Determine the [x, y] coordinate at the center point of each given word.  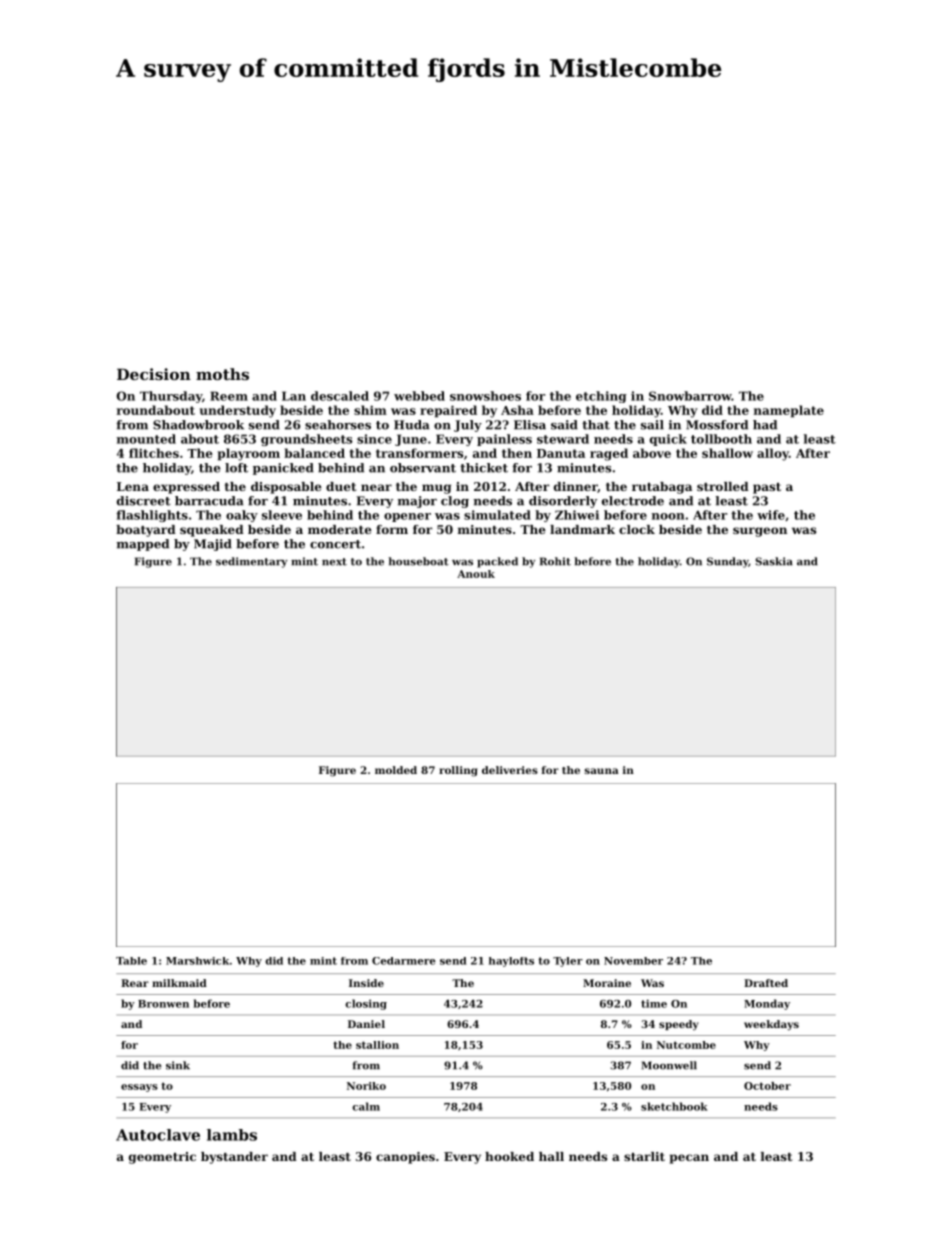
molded [396, 770]
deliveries [510, 770]
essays [139, 1088]
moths [222, 374]
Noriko [366, 1086]
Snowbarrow [690, 396]
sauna [602, 771]
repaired [448, 411]
